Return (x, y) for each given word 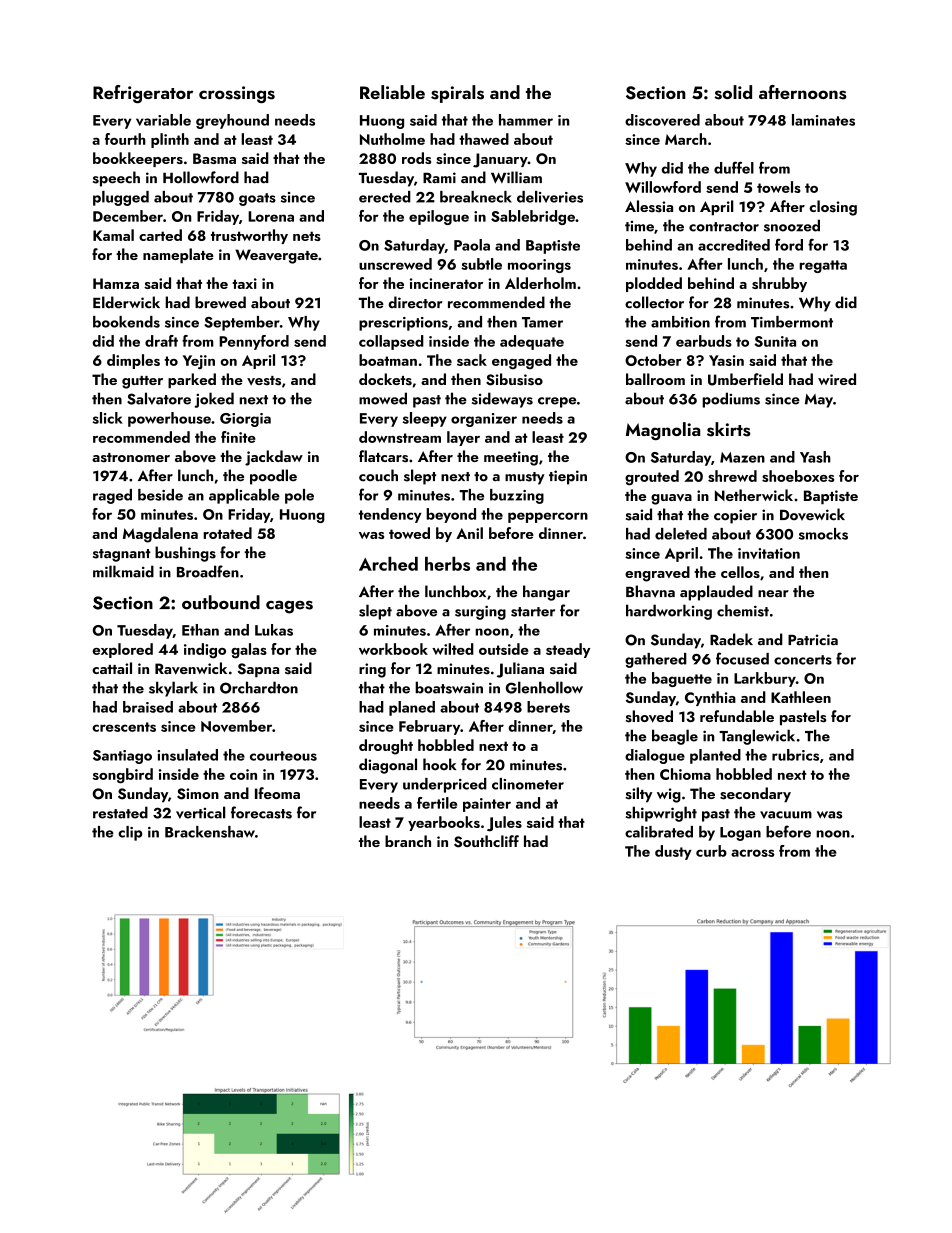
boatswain (449, 687)
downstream (400, 437)
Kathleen (801, 697)
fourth (125, 139)
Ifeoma (277, 793)
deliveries (550, 197)
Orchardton (259, 687)
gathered (656, 660)
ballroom (655, 379)
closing (833, 208)
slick (108, 418)
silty (639, 795)
